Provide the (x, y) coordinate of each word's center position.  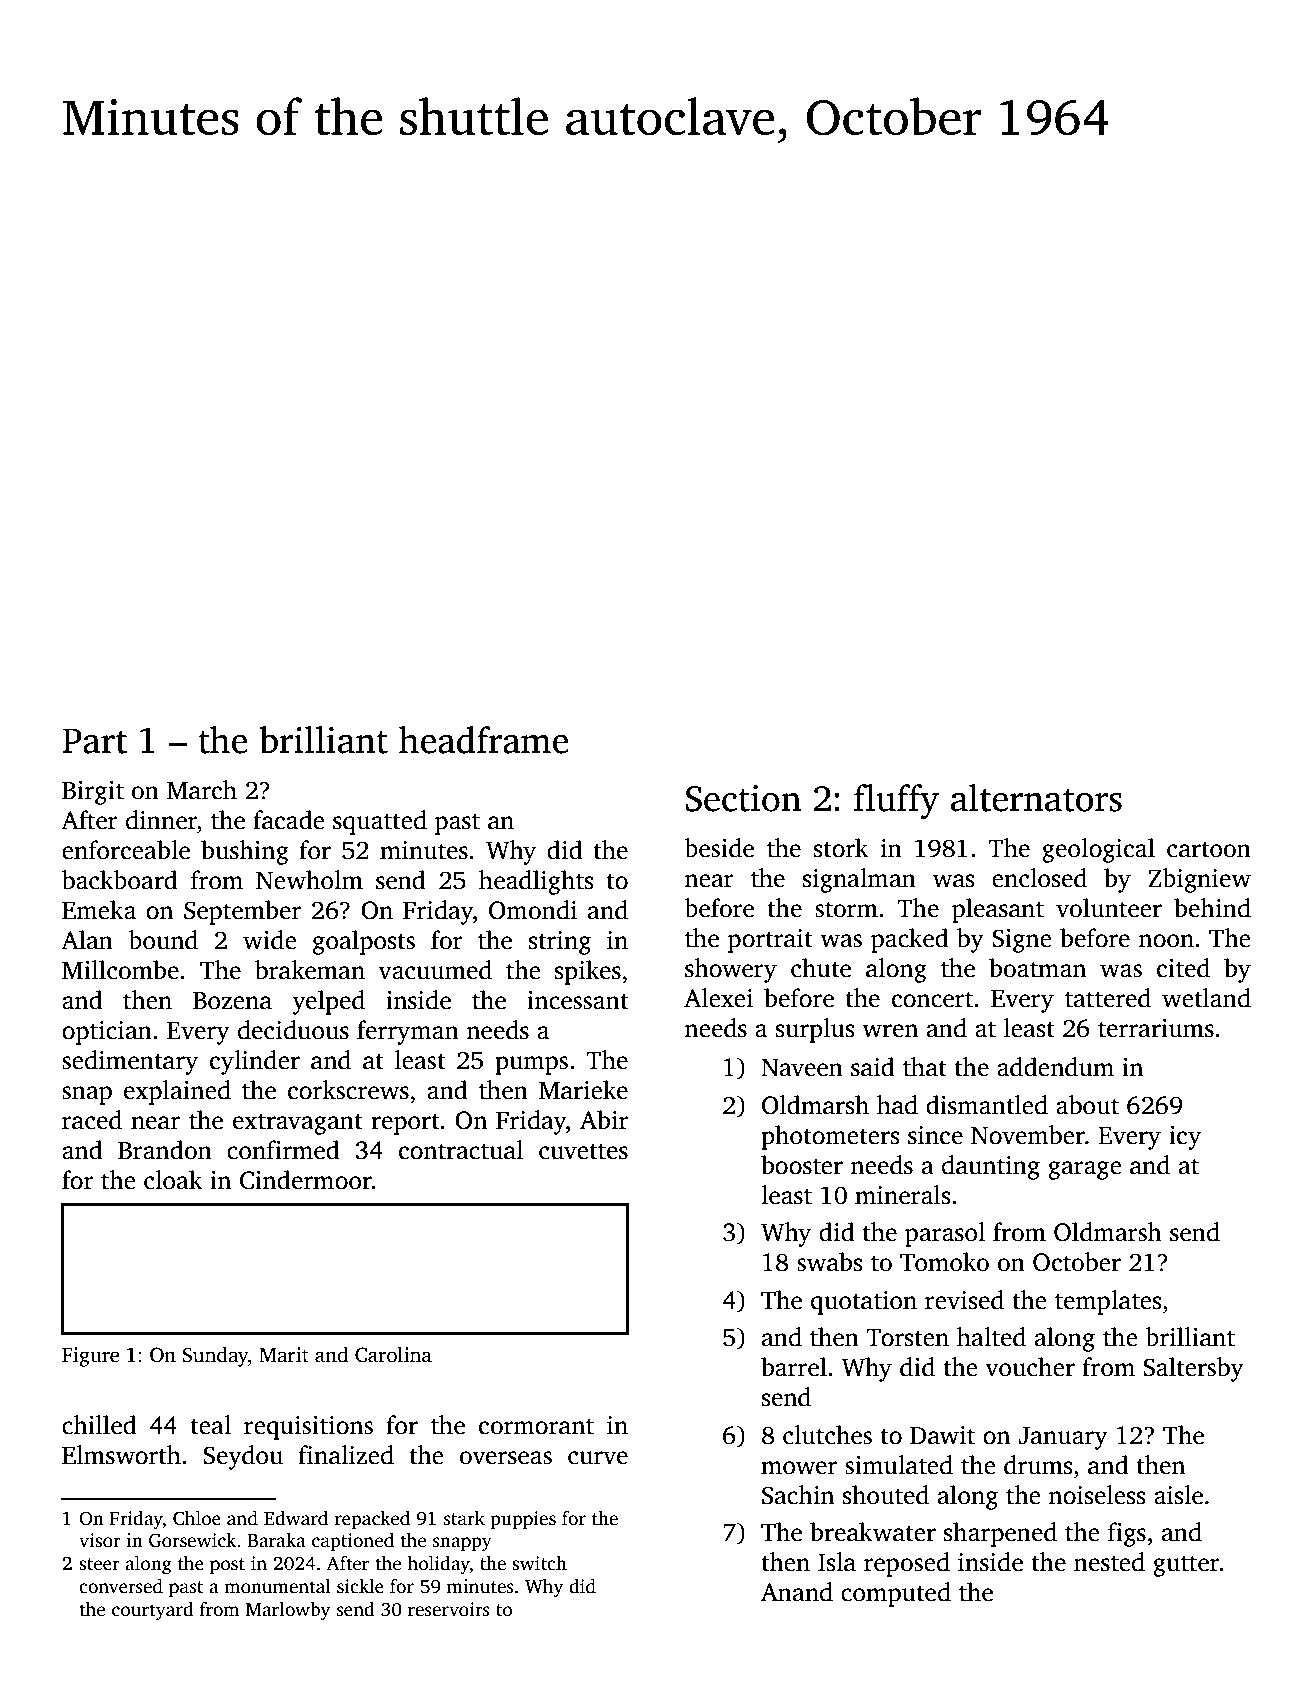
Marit (284, 1355)
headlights (536, 882)
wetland (1206, 998)
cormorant (536, 1426)
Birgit (93, 793)
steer (99, 1564)
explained (177, 1092)
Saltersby (1193, 1369)
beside (719, 848)
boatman (1037, 968)
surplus (815, 1030)
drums (1038, 1465)
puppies (523, 1520)
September (242, 912)
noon (1166, 941)
